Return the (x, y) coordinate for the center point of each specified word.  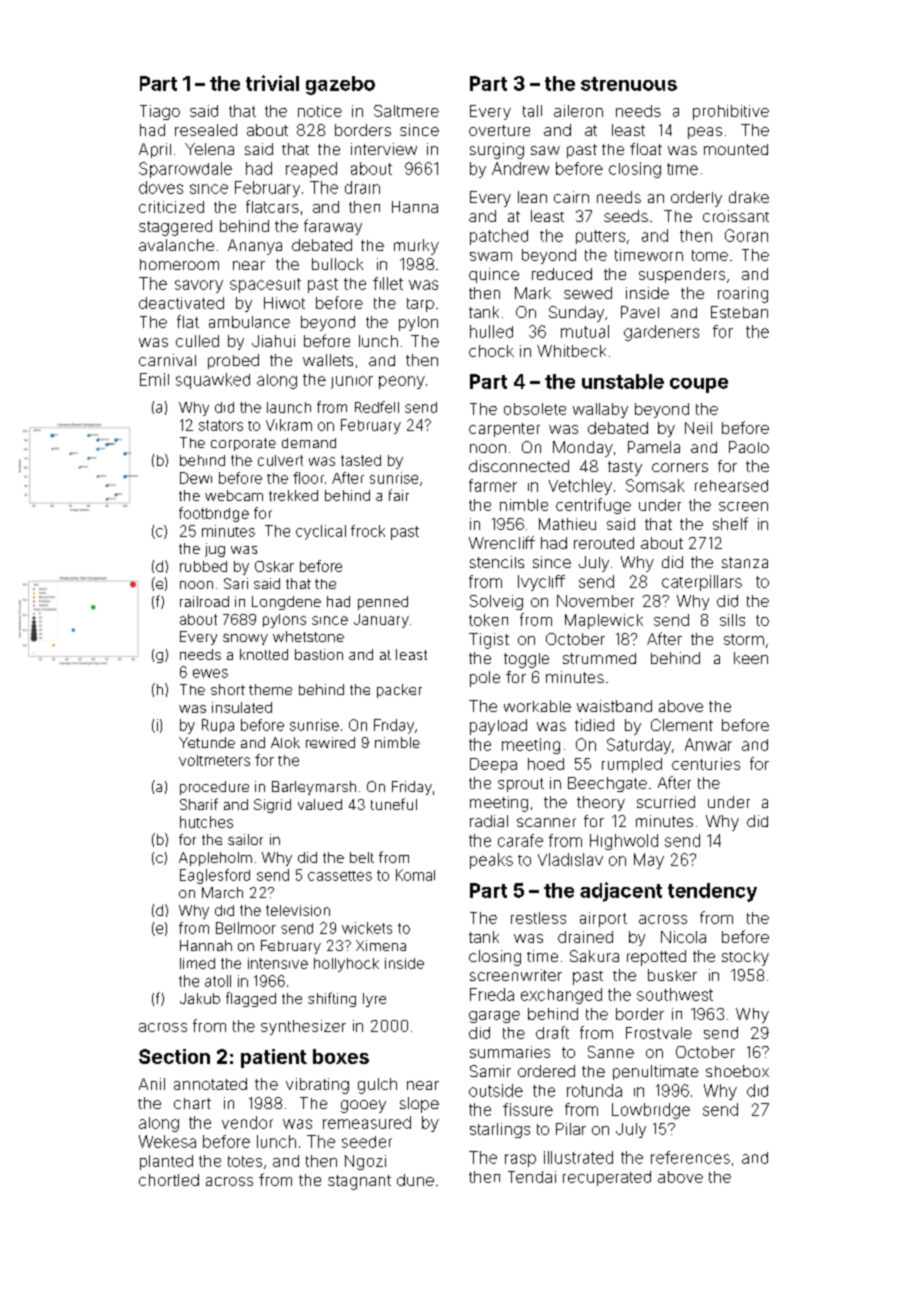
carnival (167, 360)
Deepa (493, 765)
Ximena (381, 945)
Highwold (624, 842)
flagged (251, 999)
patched (499, 237)
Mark (533, 293)
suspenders (682, 275)
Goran (746, 235)
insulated (242, 707)
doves (161, 187)
